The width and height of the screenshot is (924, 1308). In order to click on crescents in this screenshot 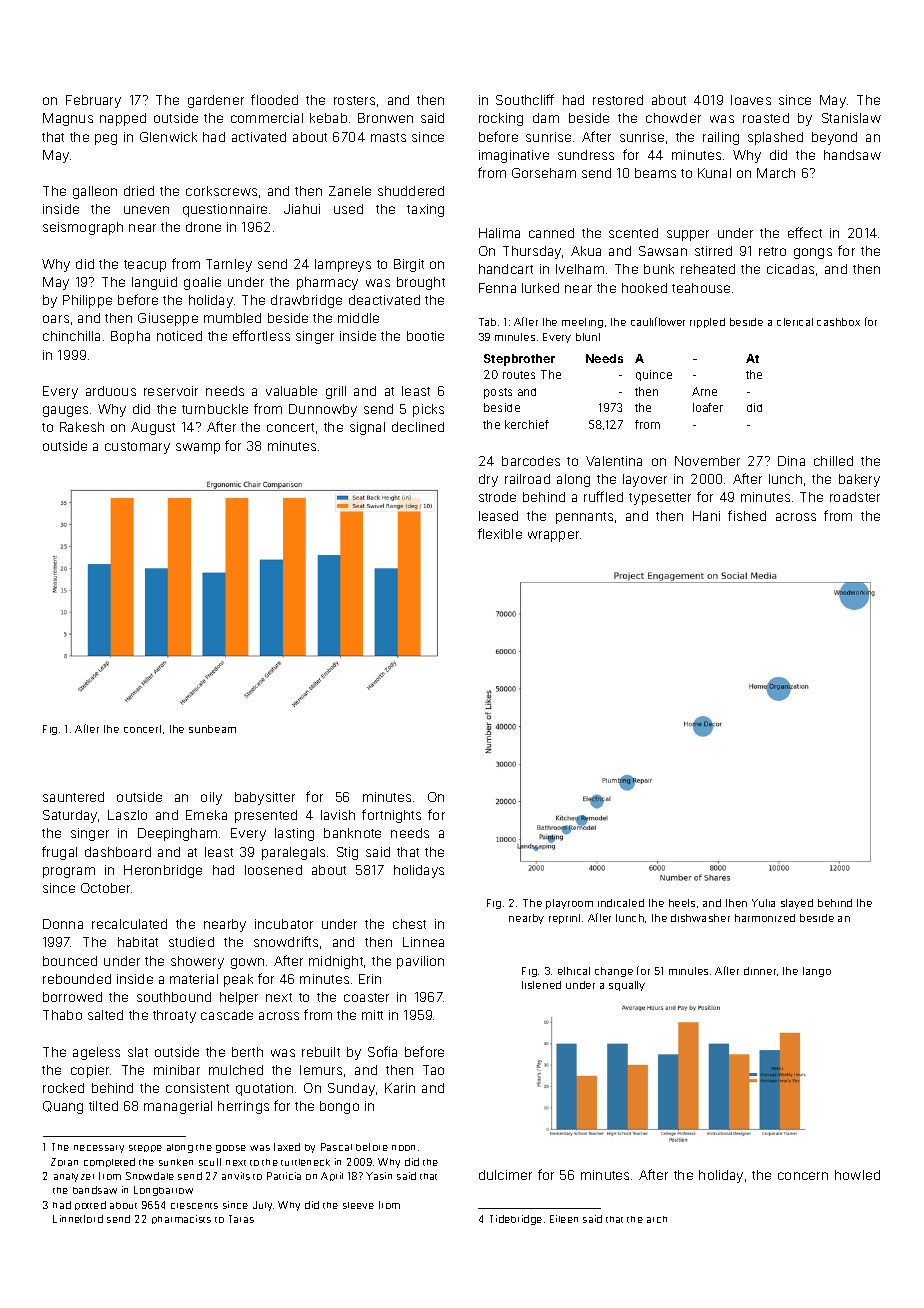, I will do `click(194, 1206)`.
